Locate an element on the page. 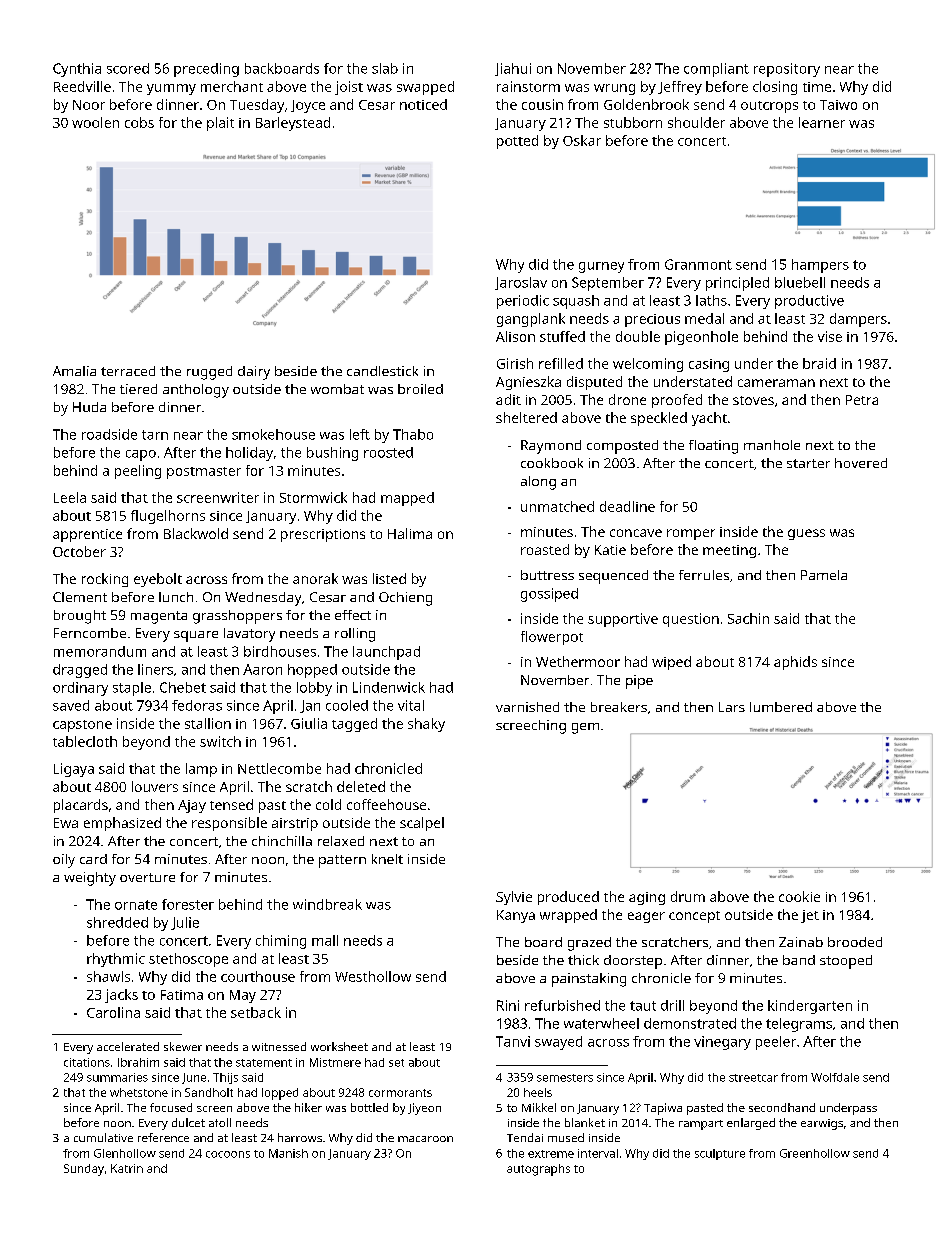 Image resolution: width=952 pixels, height=1233 pixels. gurney is located at coordinates (601, 267).
